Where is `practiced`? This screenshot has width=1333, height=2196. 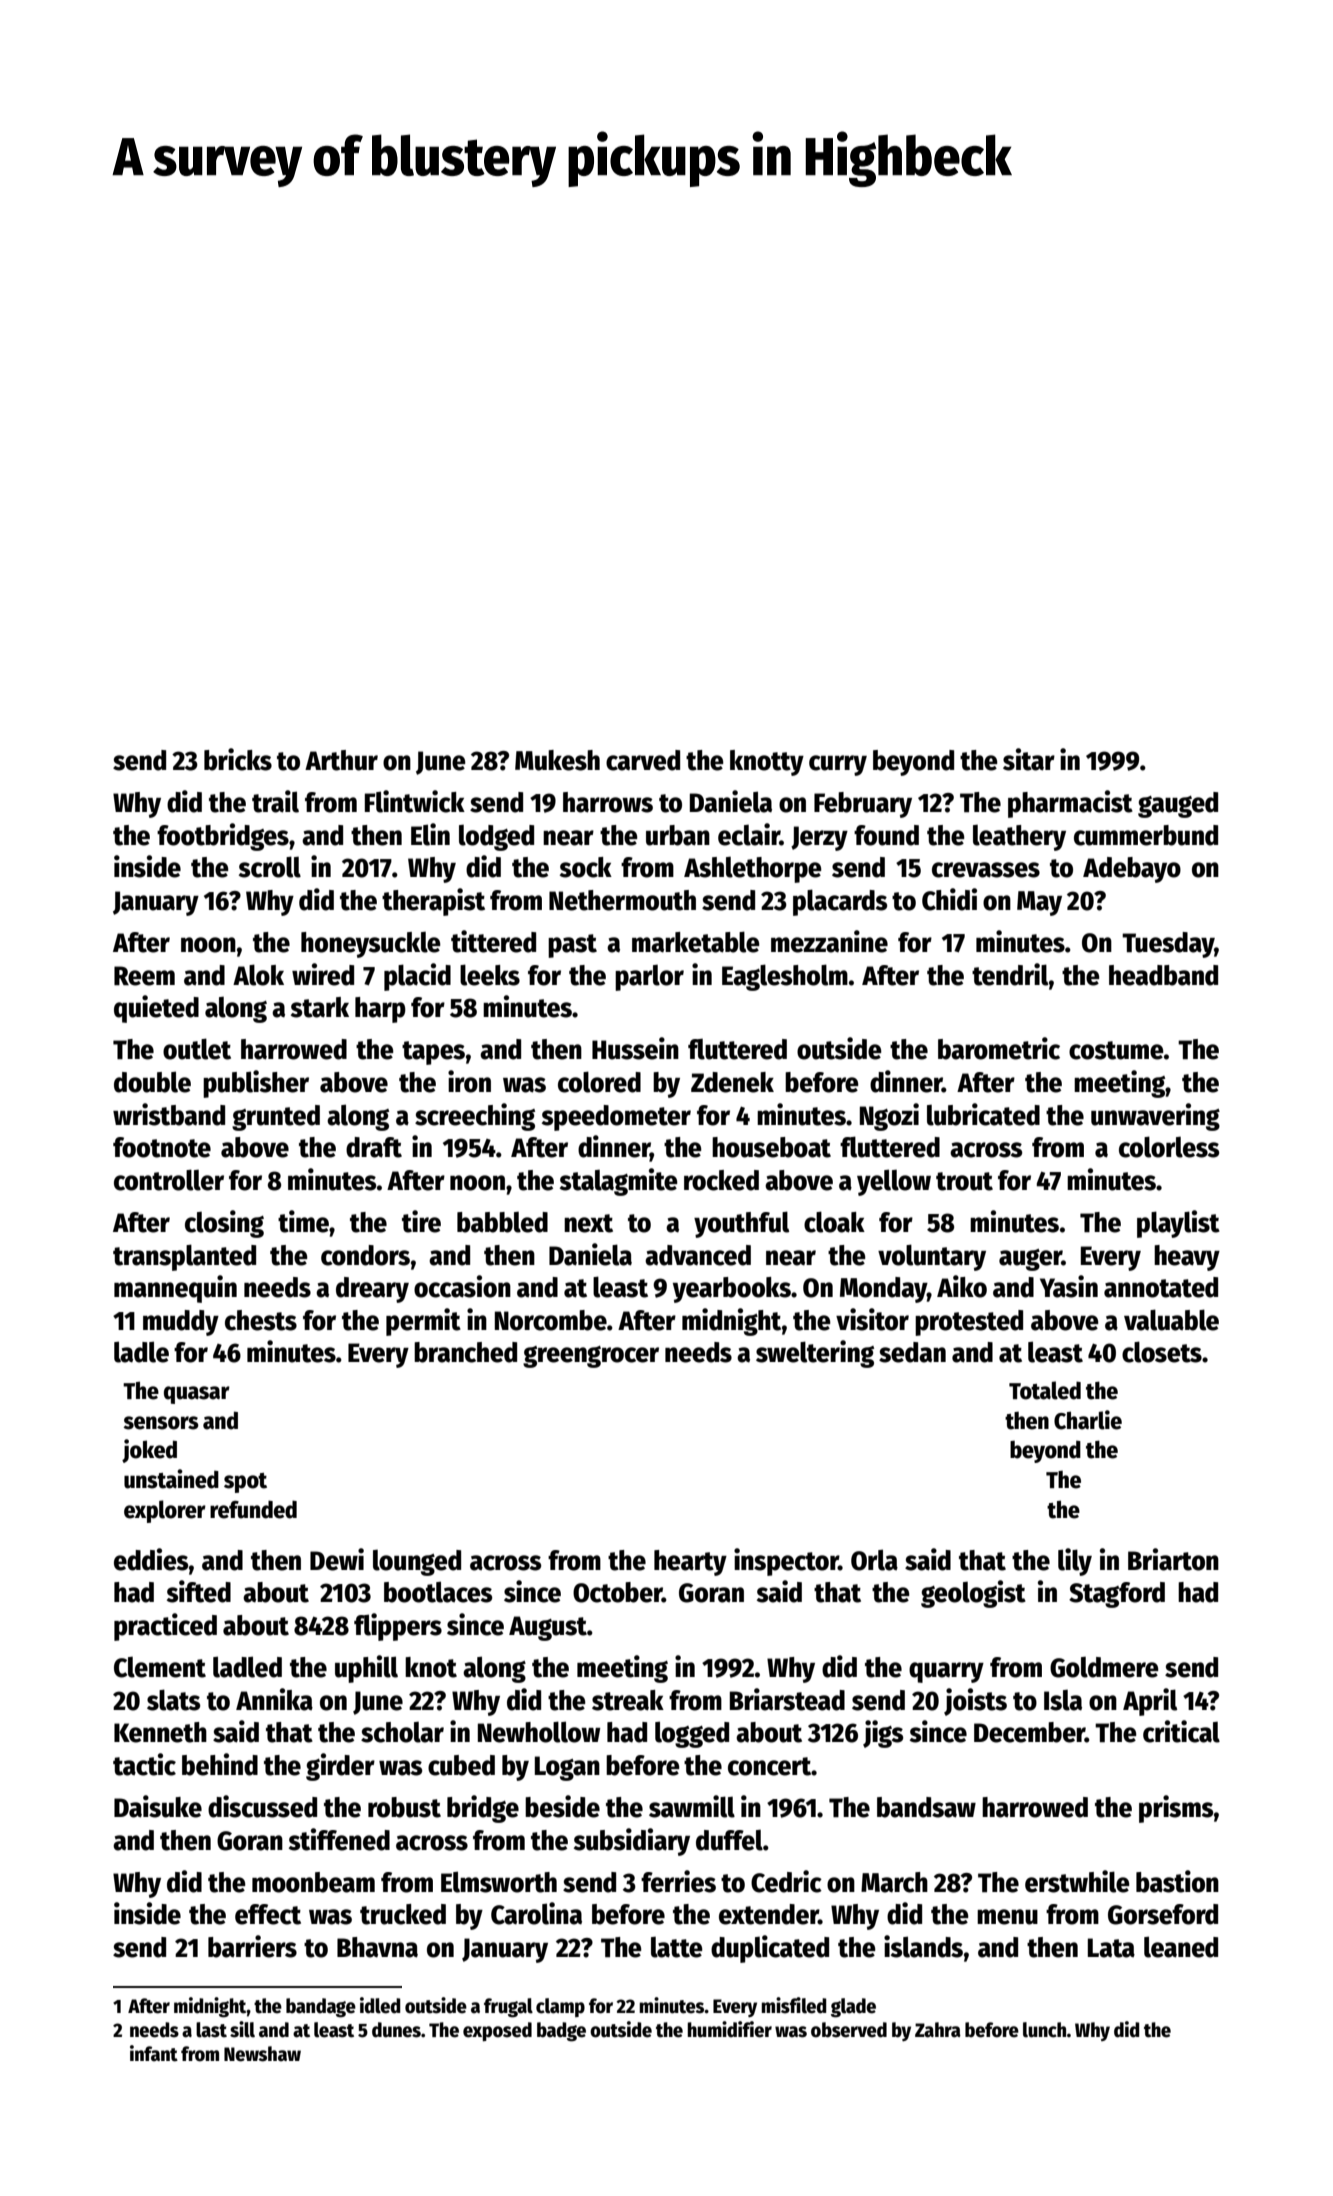
practiced is located at coordinates (165, 1627).
